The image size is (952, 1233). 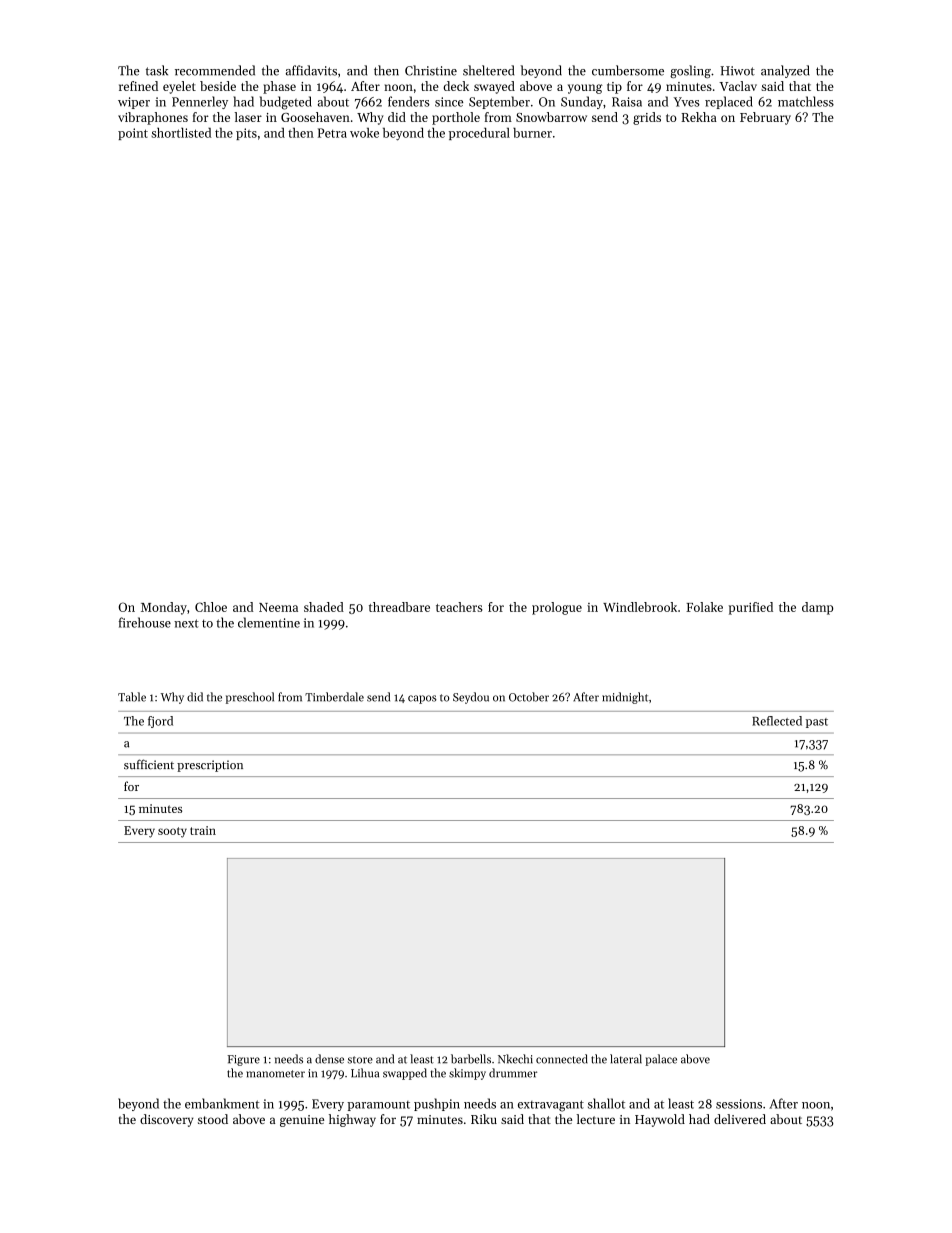 I want to click on recommended, so click(x=215, y=70).
